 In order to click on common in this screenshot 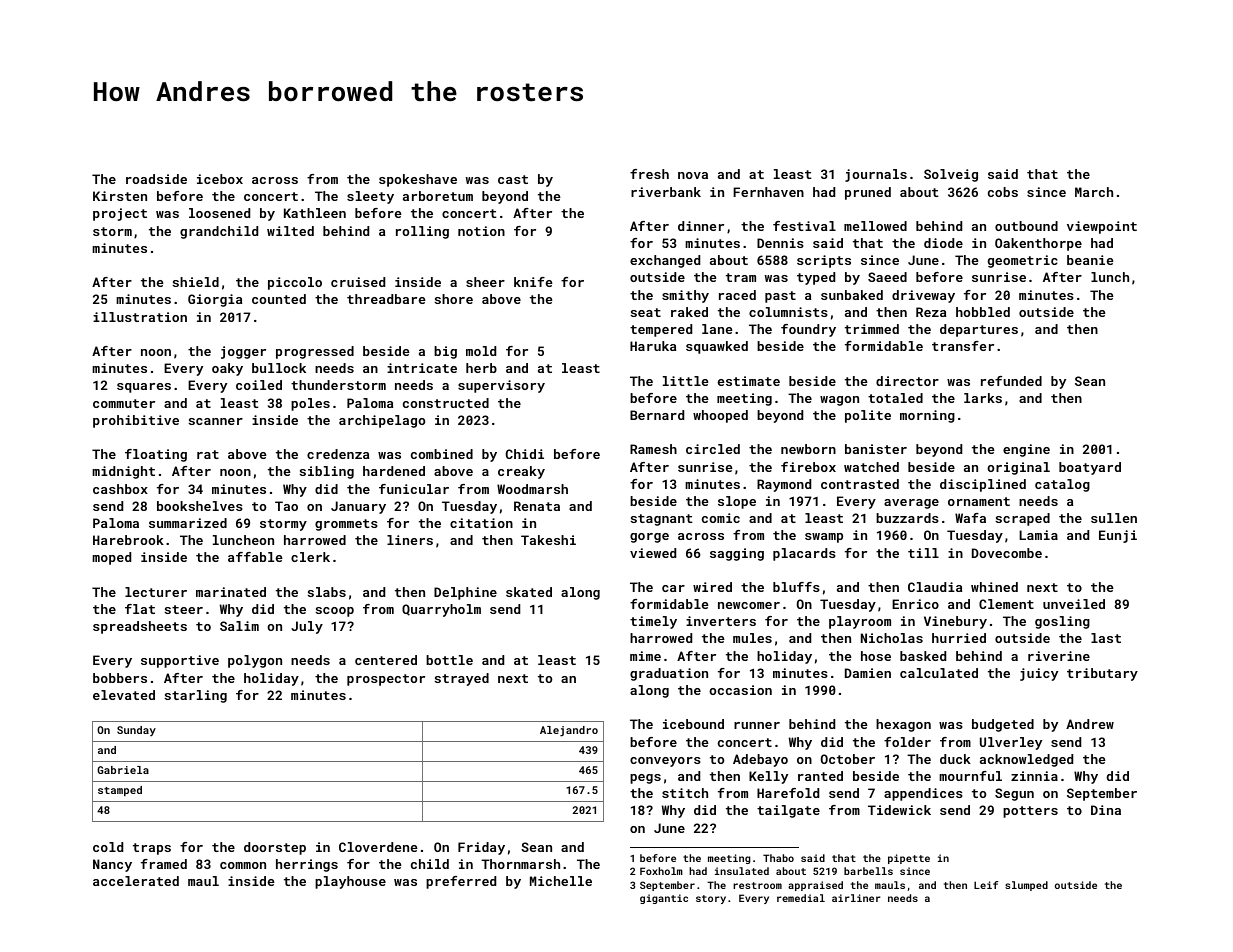, I will do `click(243, 865)`.
